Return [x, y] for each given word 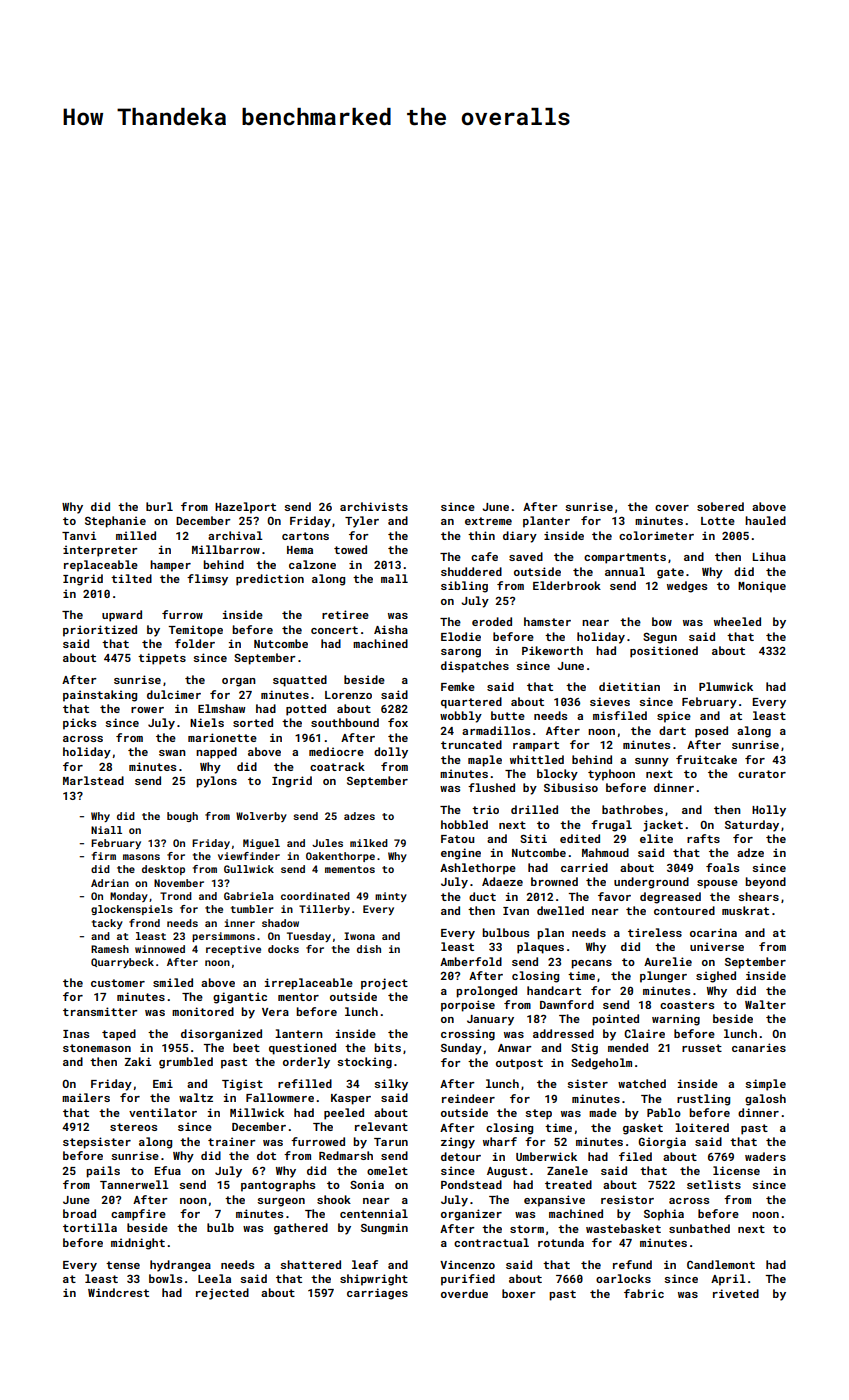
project [384, 984]
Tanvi [79, 535]
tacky [107, 924]
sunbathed [699, 1228]
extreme [488, 521]
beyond [765, 883]
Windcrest [118, 1292]
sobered [720, 506]
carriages [377, 1294]
